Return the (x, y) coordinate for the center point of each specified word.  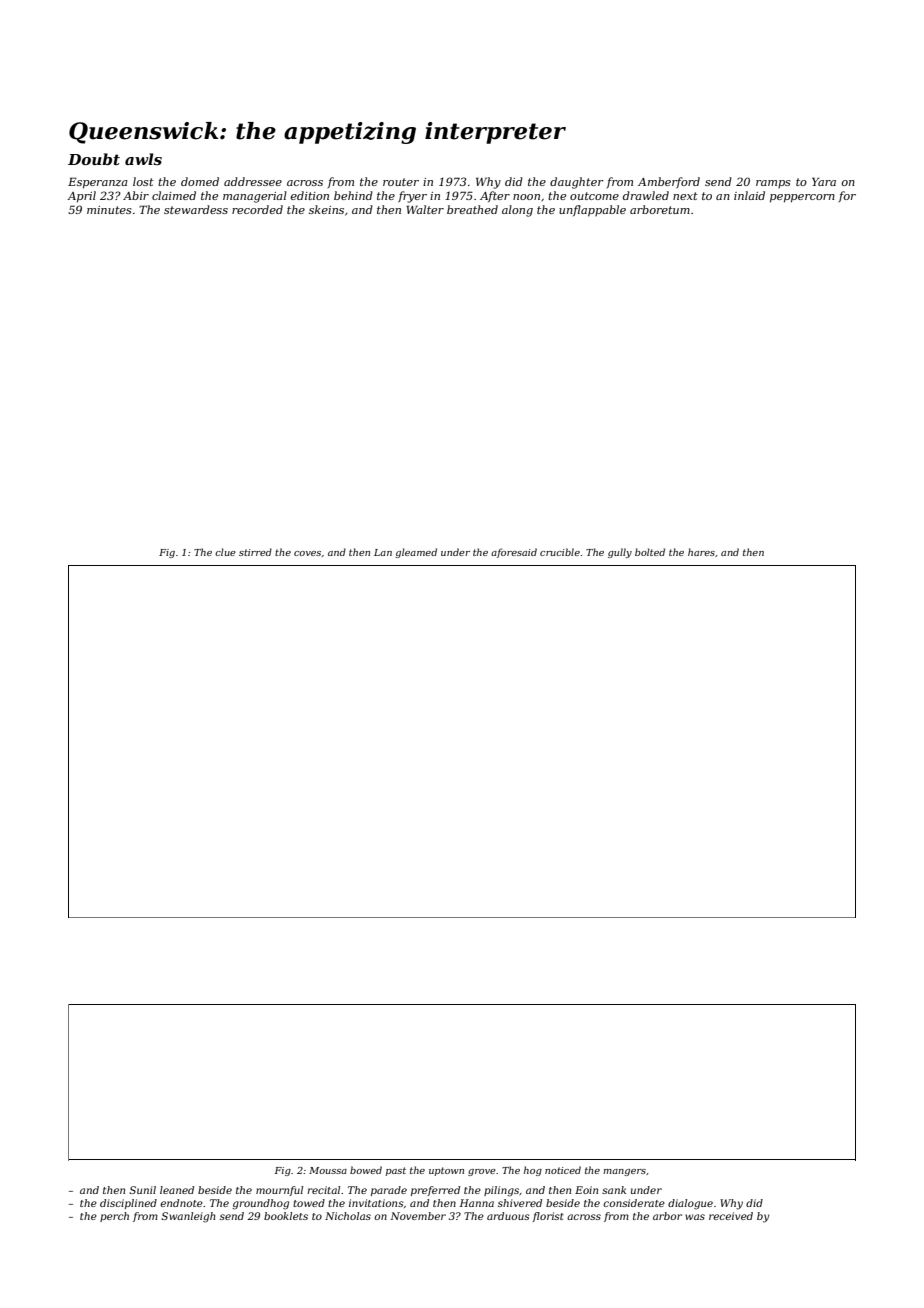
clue (225, 552)
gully (620, 553)
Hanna (476, 1203)
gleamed (416, 553)
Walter (425, 209)
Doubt (94, 159)
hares (701, 552)
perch (114, 1217)
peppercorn (802, 198)
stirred (255, 552)
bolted (650, 552)
